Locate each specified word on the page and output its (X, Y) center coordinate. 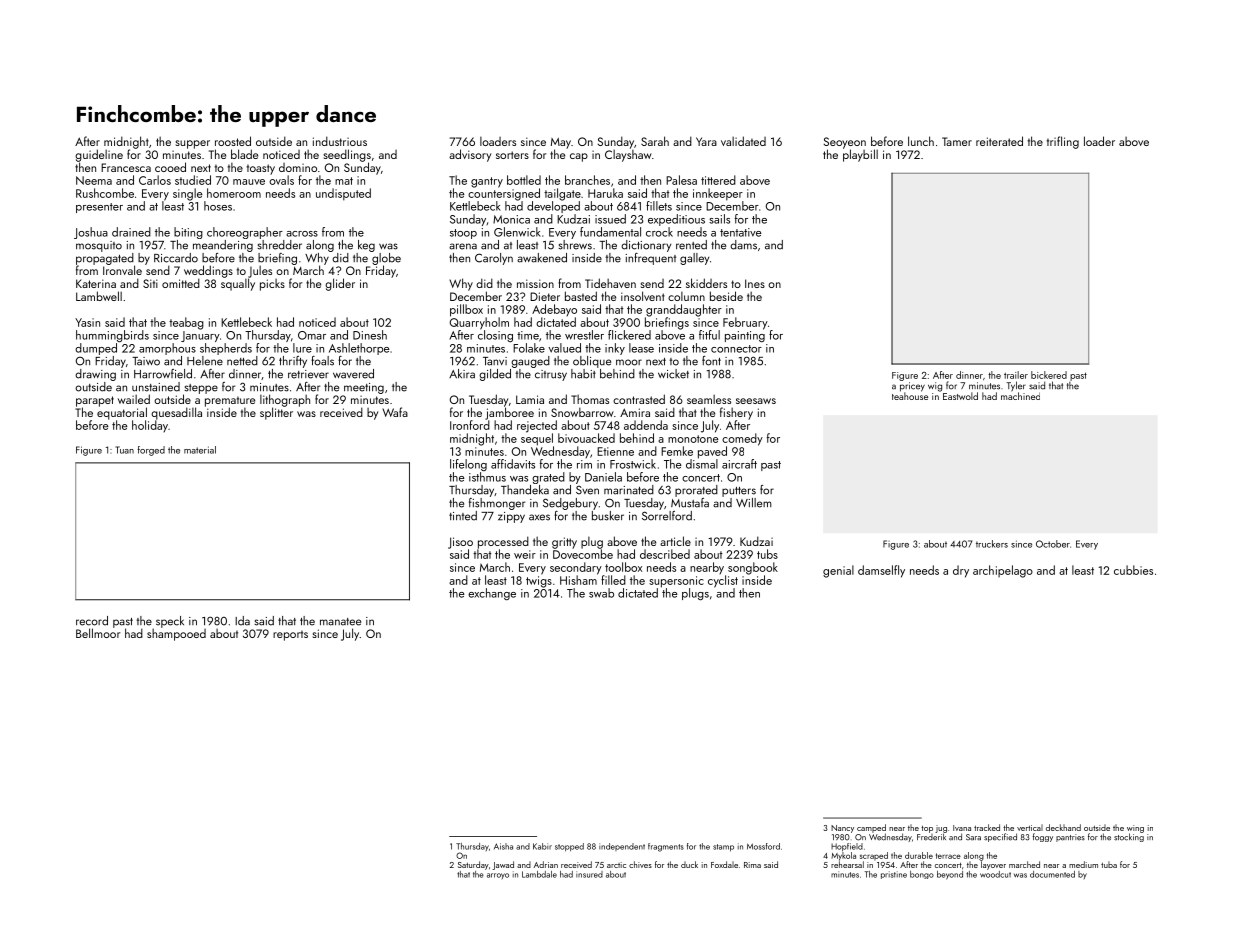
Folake (529, 348)
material (200, 450)
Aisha (503, 846)
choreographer (245, 233)
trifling (1063, 142)
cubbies (1133, 570)
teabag (186, 323)
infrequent (651, 259)
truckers (992, 544)
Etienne (615, 451)
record (92, 621)
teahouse (910, 396)
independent (622, 847)
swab (601, 593)
